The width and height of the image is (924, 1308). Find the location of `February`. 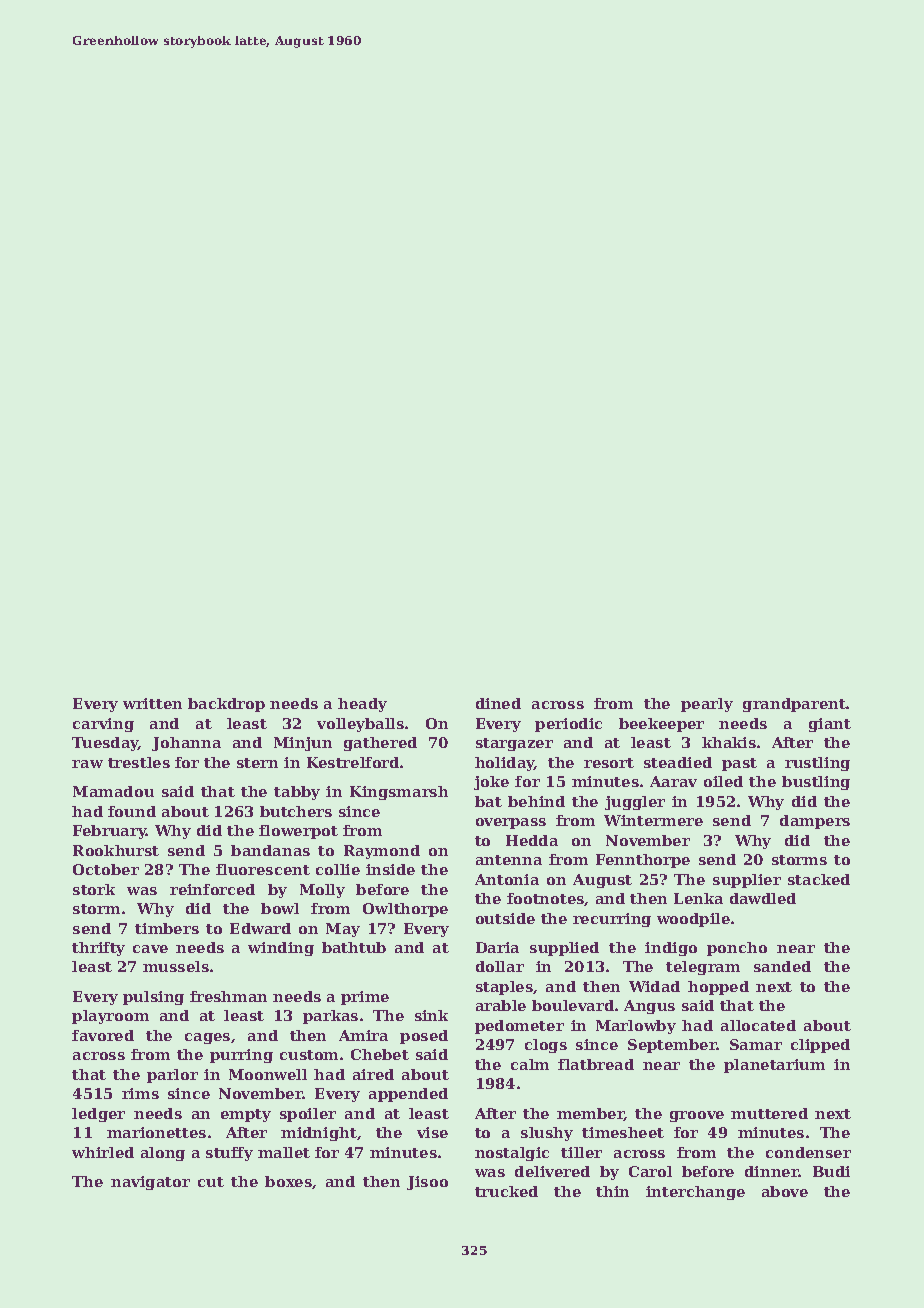

February is located at coordinates (110, 832).
